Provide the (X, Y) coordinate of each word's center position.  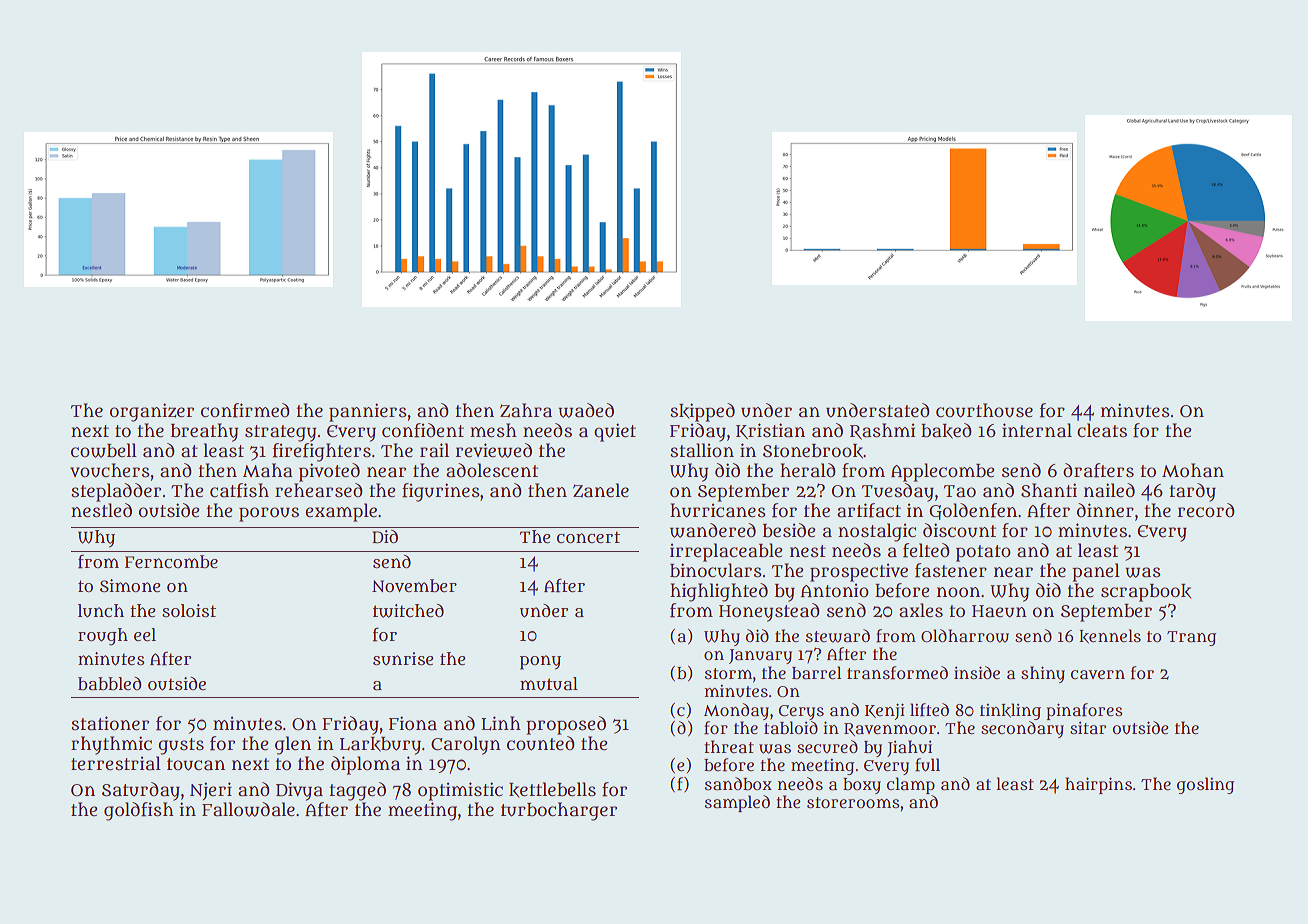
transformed (897, 673)
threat (729, 746)
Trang (1191, 638)
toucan (196, 764)
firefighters (322, 452)
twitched (408, 611)
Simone (130, 585)
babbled (109, 684)
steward (838, 636)
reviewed (493, 450)
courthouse (984, 410)
